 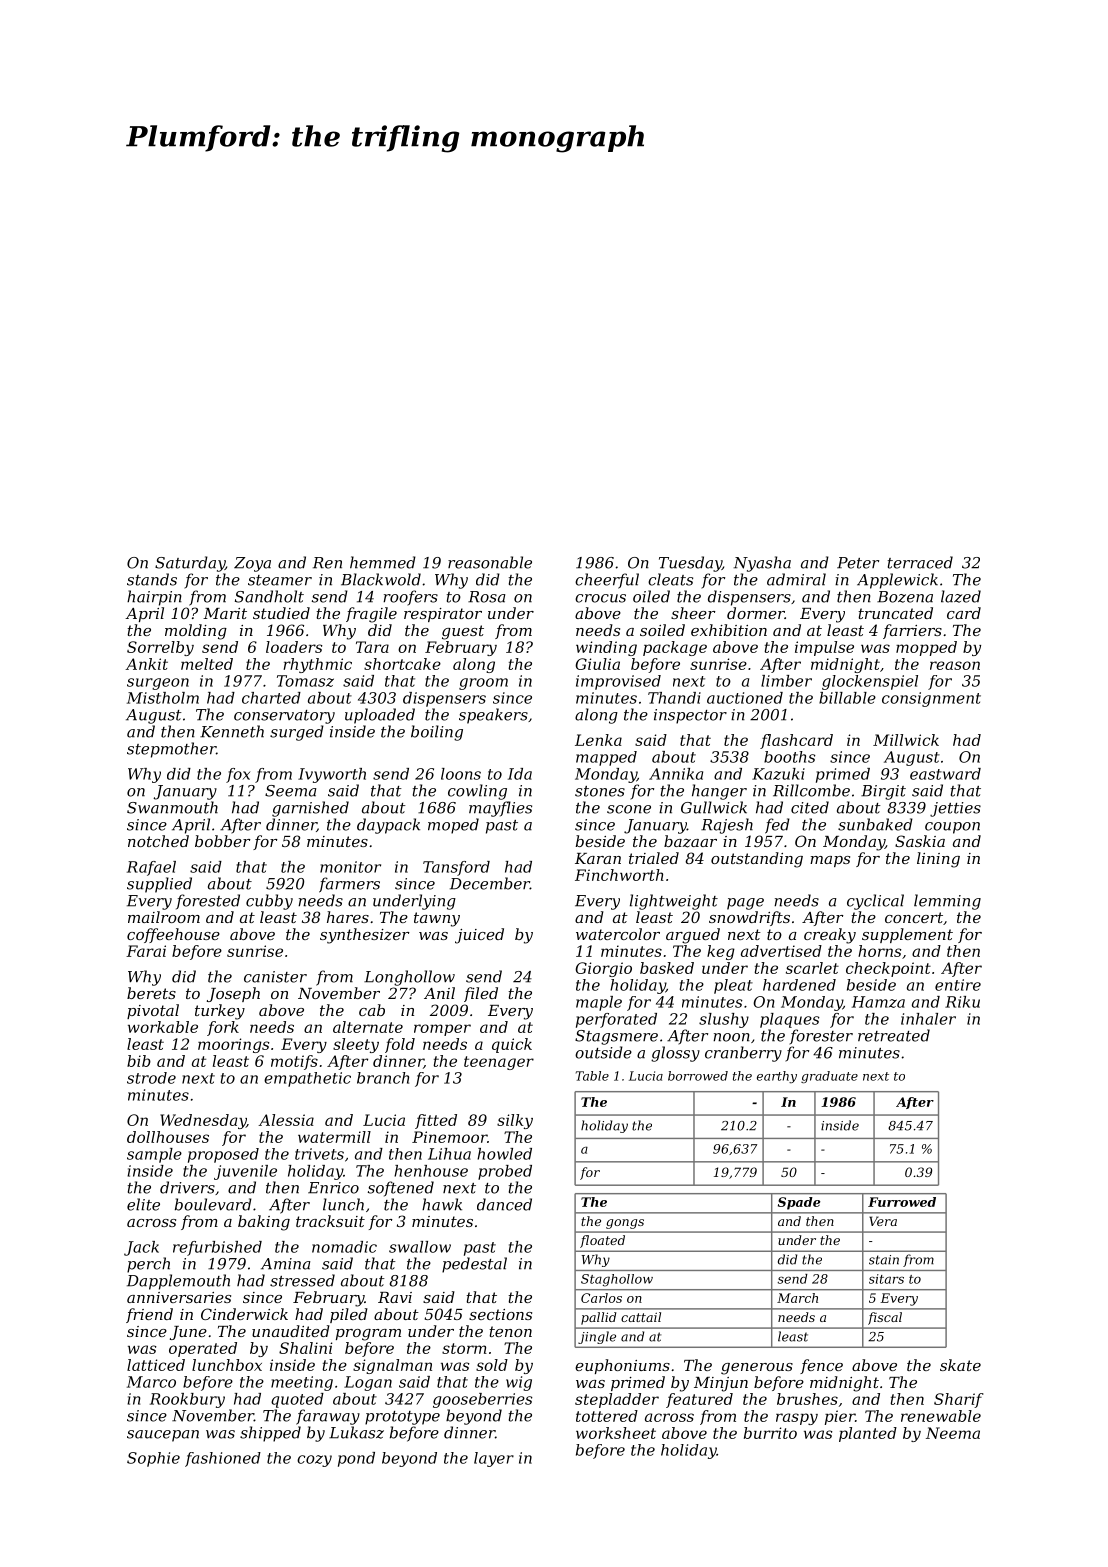 I want to click on horns, so click(x=879, y=951).
